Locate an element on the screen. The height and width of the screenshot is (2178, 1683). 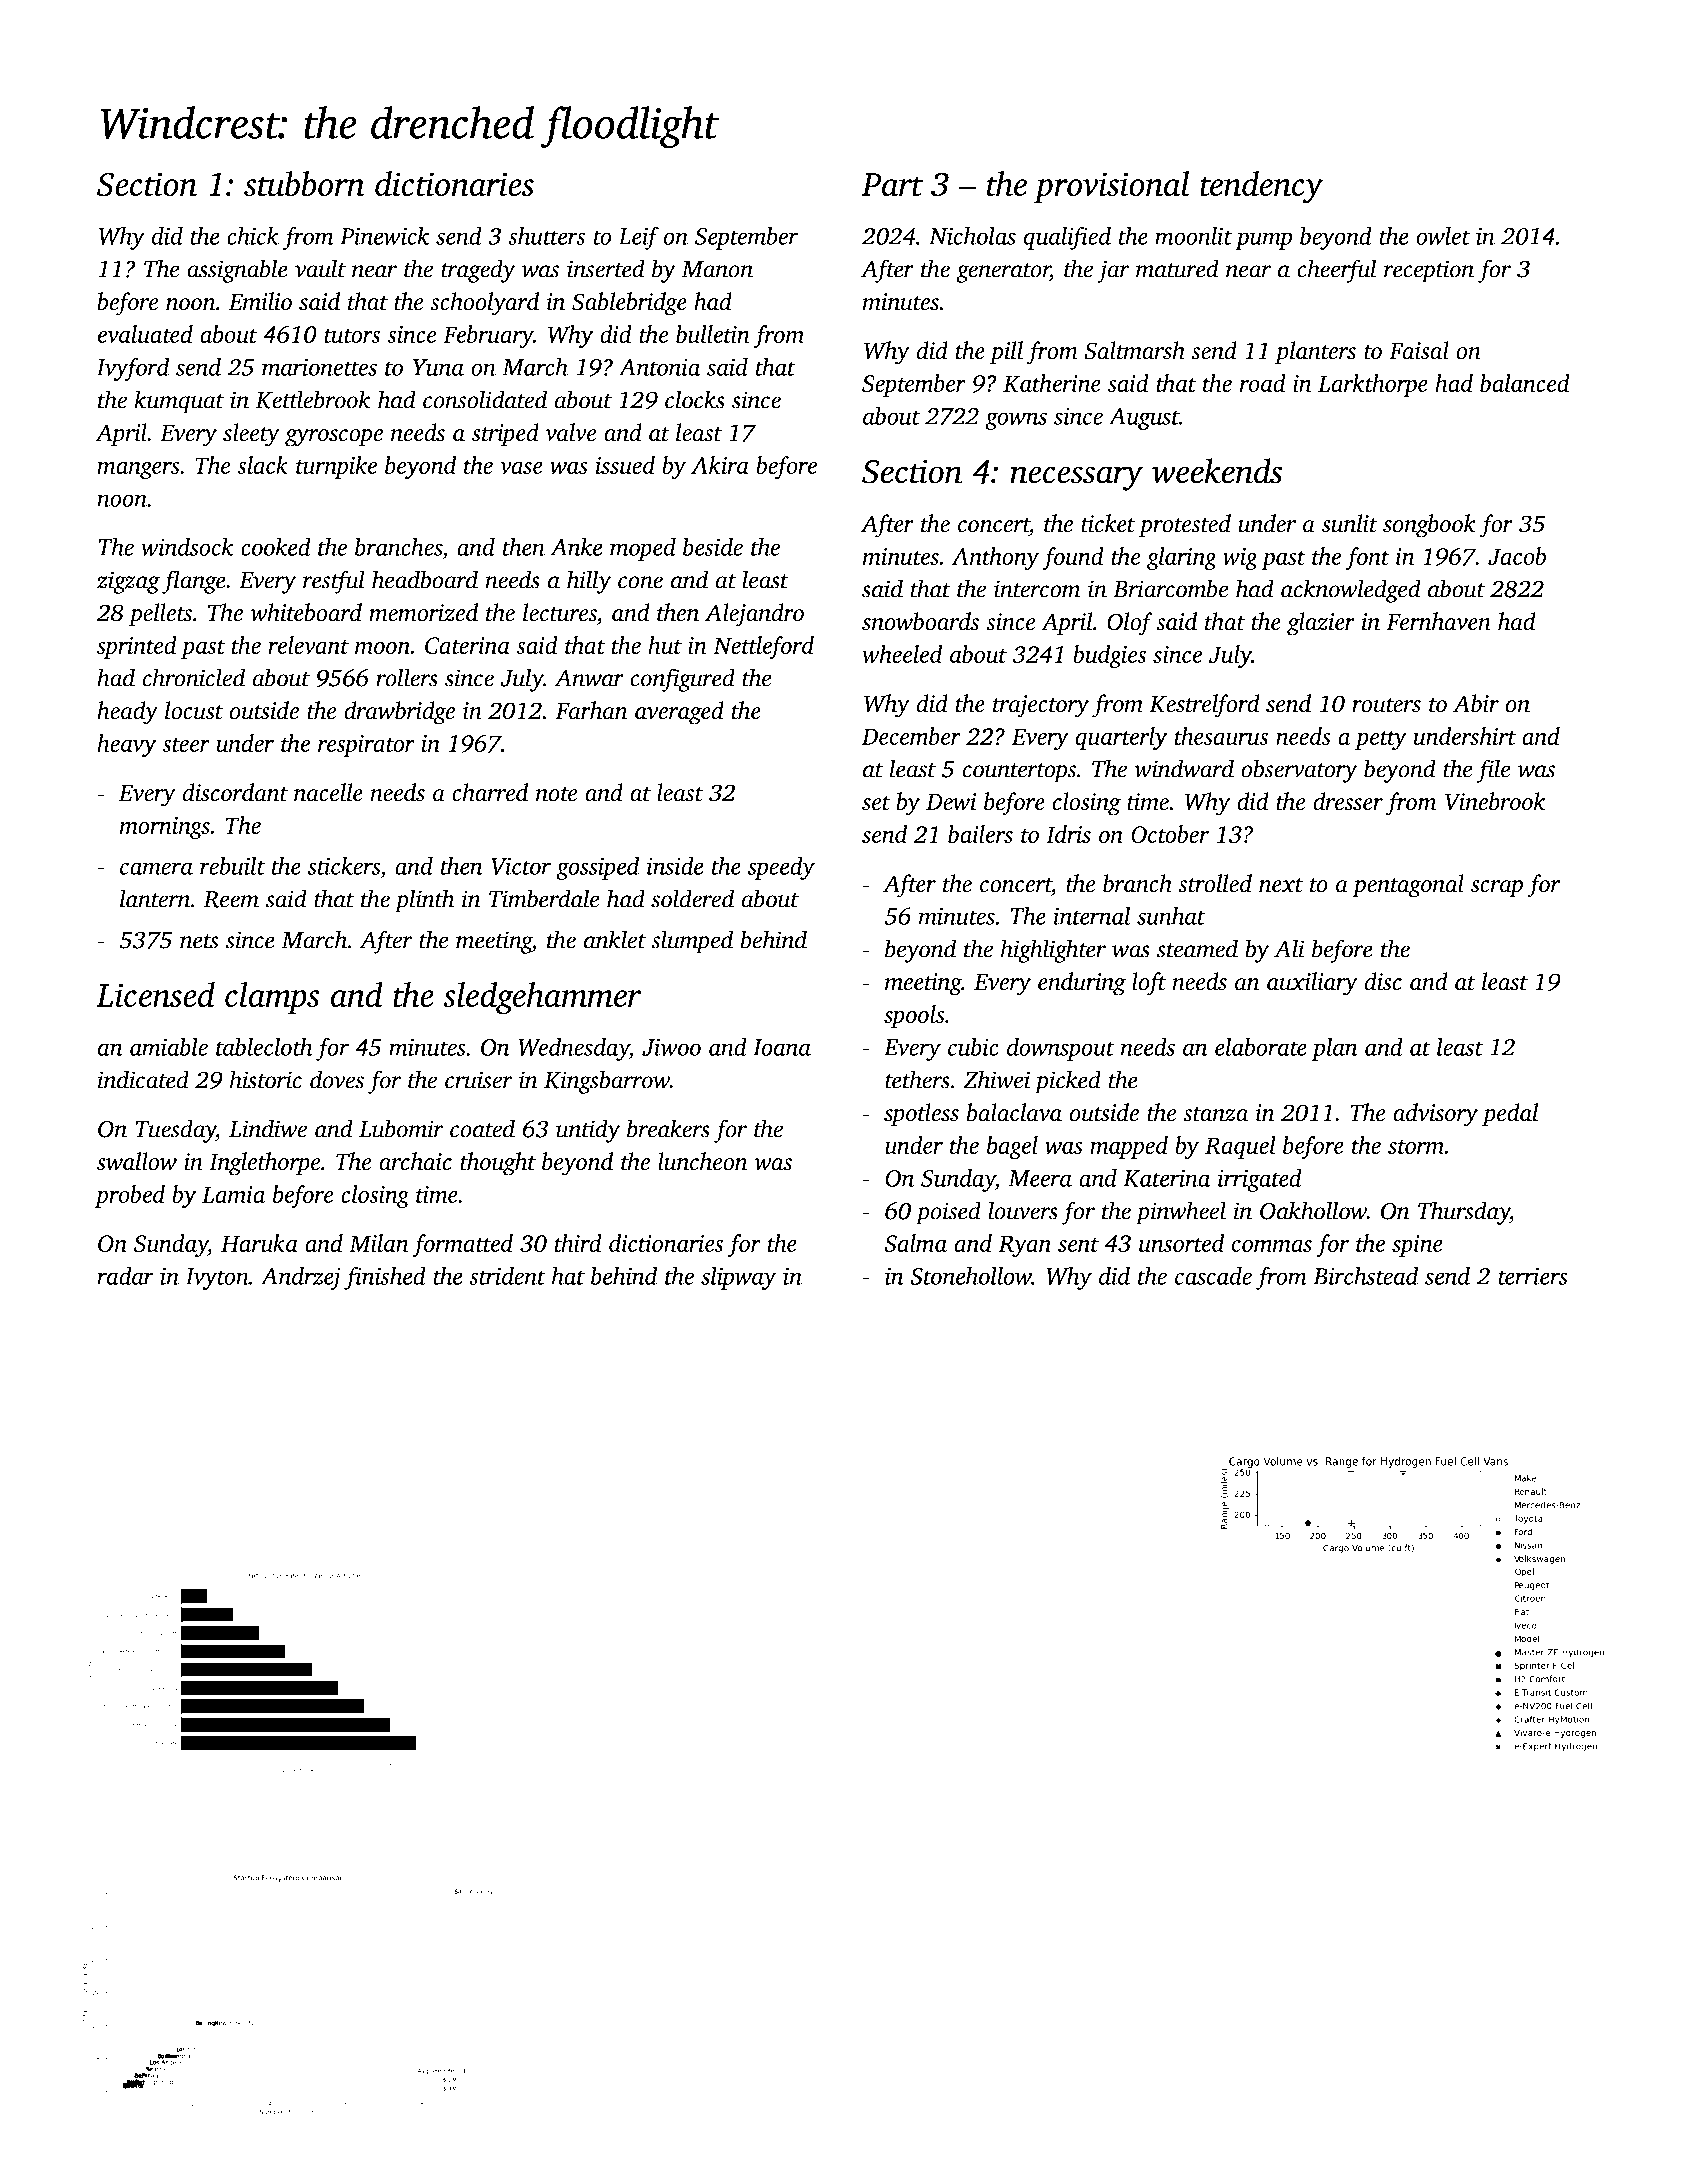
Ivyton is located at coordinates (217, 1279).
